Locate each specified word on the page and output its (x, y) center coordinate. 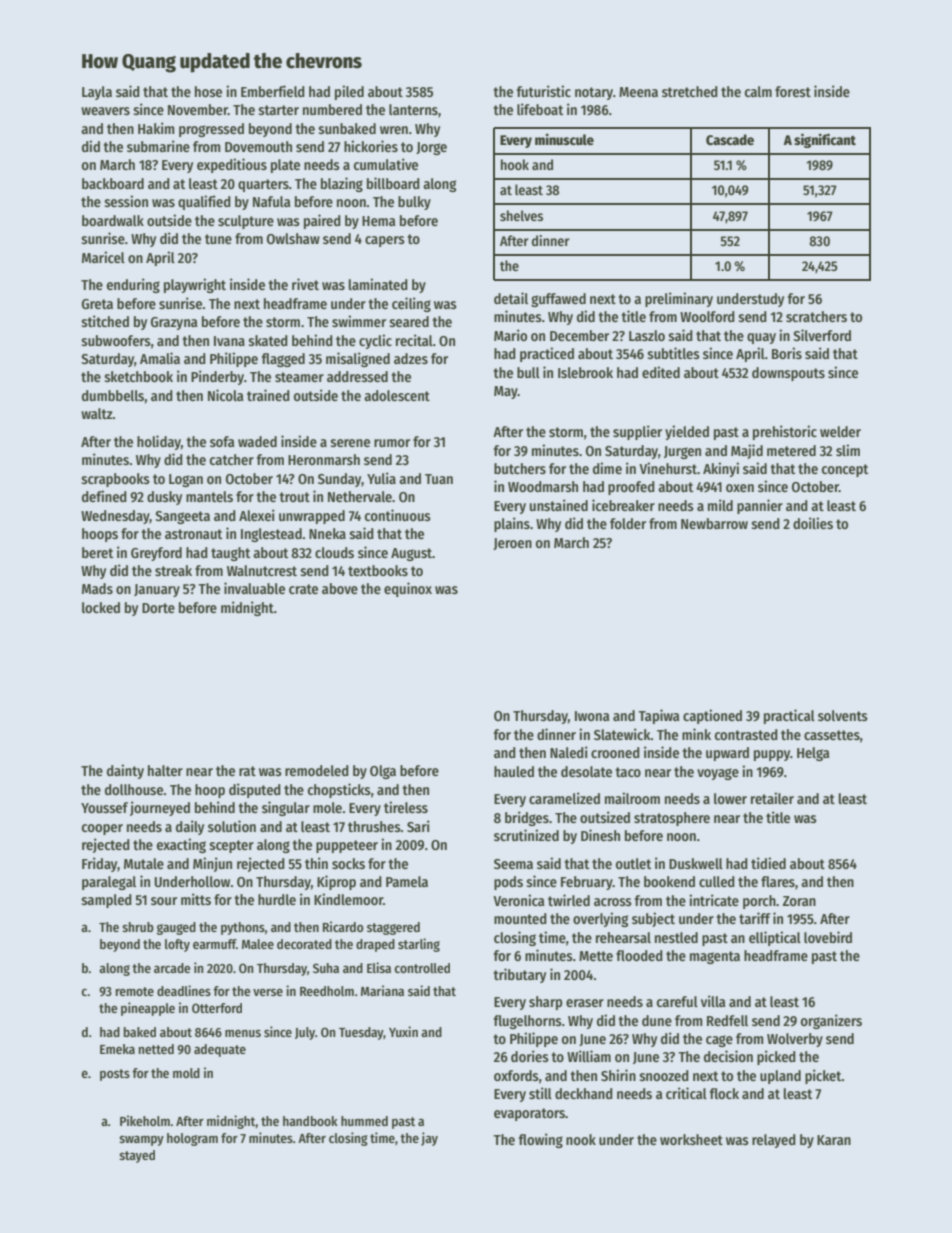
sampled (106, 901)
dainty (125, 771)
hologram (192, 1139)
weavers (105, 111)
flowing (541, 1140)
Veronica (519, 900)
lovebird (828, 937)
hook (515, 164)
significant (825, 140)
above (340, 588)
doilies (813, 523)
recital (414, 340)
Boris (787, 353)
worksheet (691, 1139)
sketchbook (138, 376)
